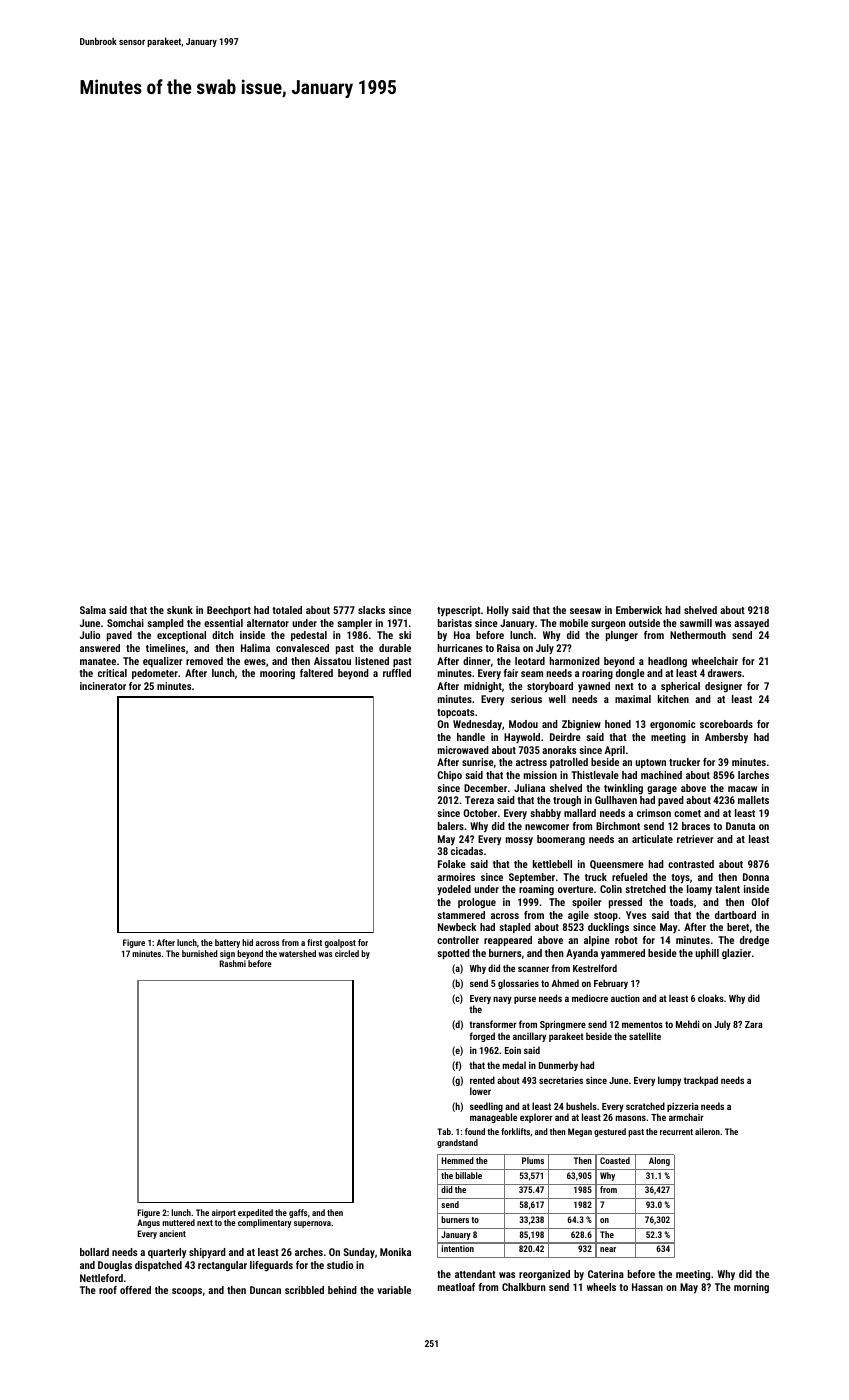  What do you see at coordinates (751, 1288) in the screenshot?
I see `morning` at bounding box center [751, 1288].
